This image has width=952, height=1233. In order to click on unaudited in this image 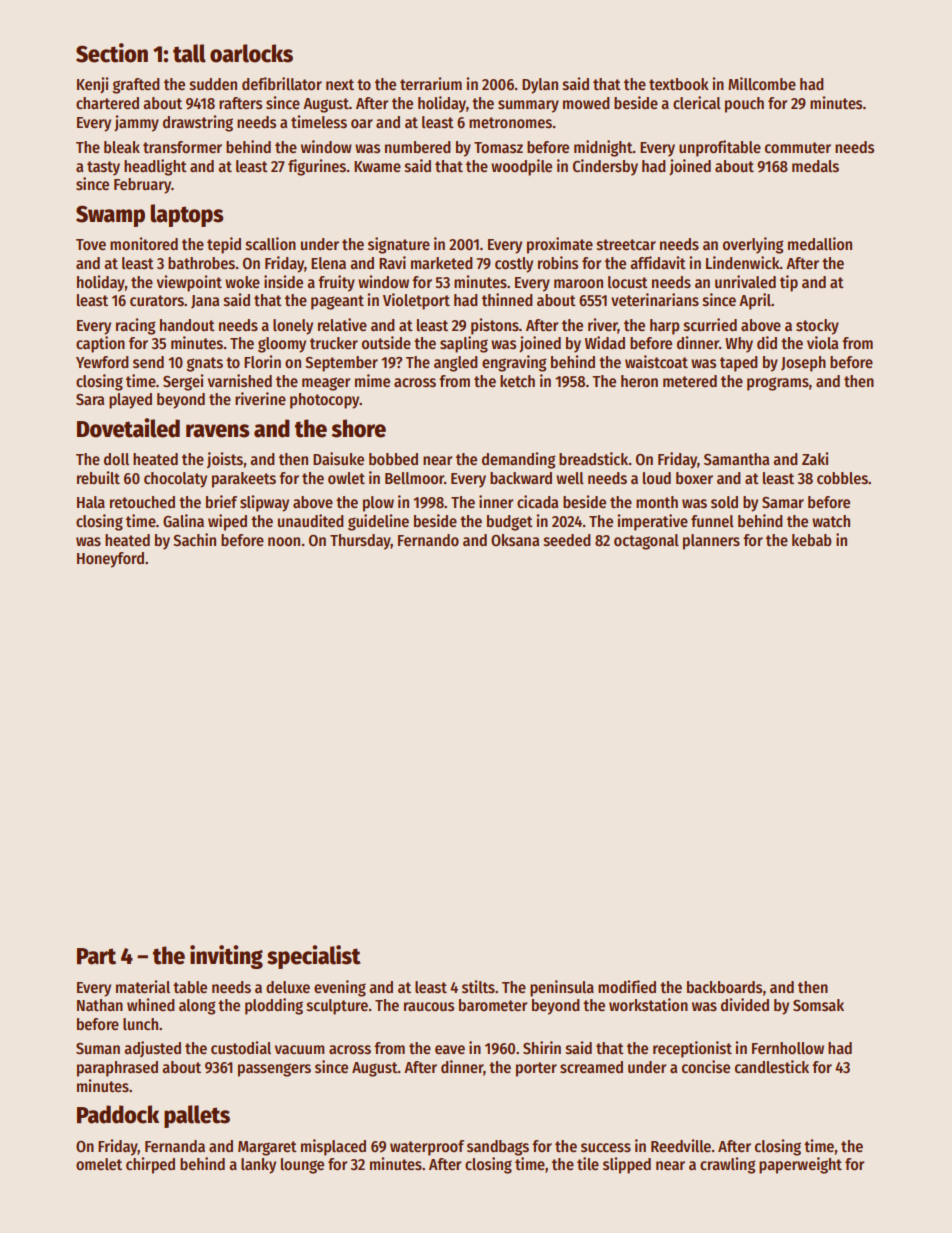, I will do `click(311, 520)`.
